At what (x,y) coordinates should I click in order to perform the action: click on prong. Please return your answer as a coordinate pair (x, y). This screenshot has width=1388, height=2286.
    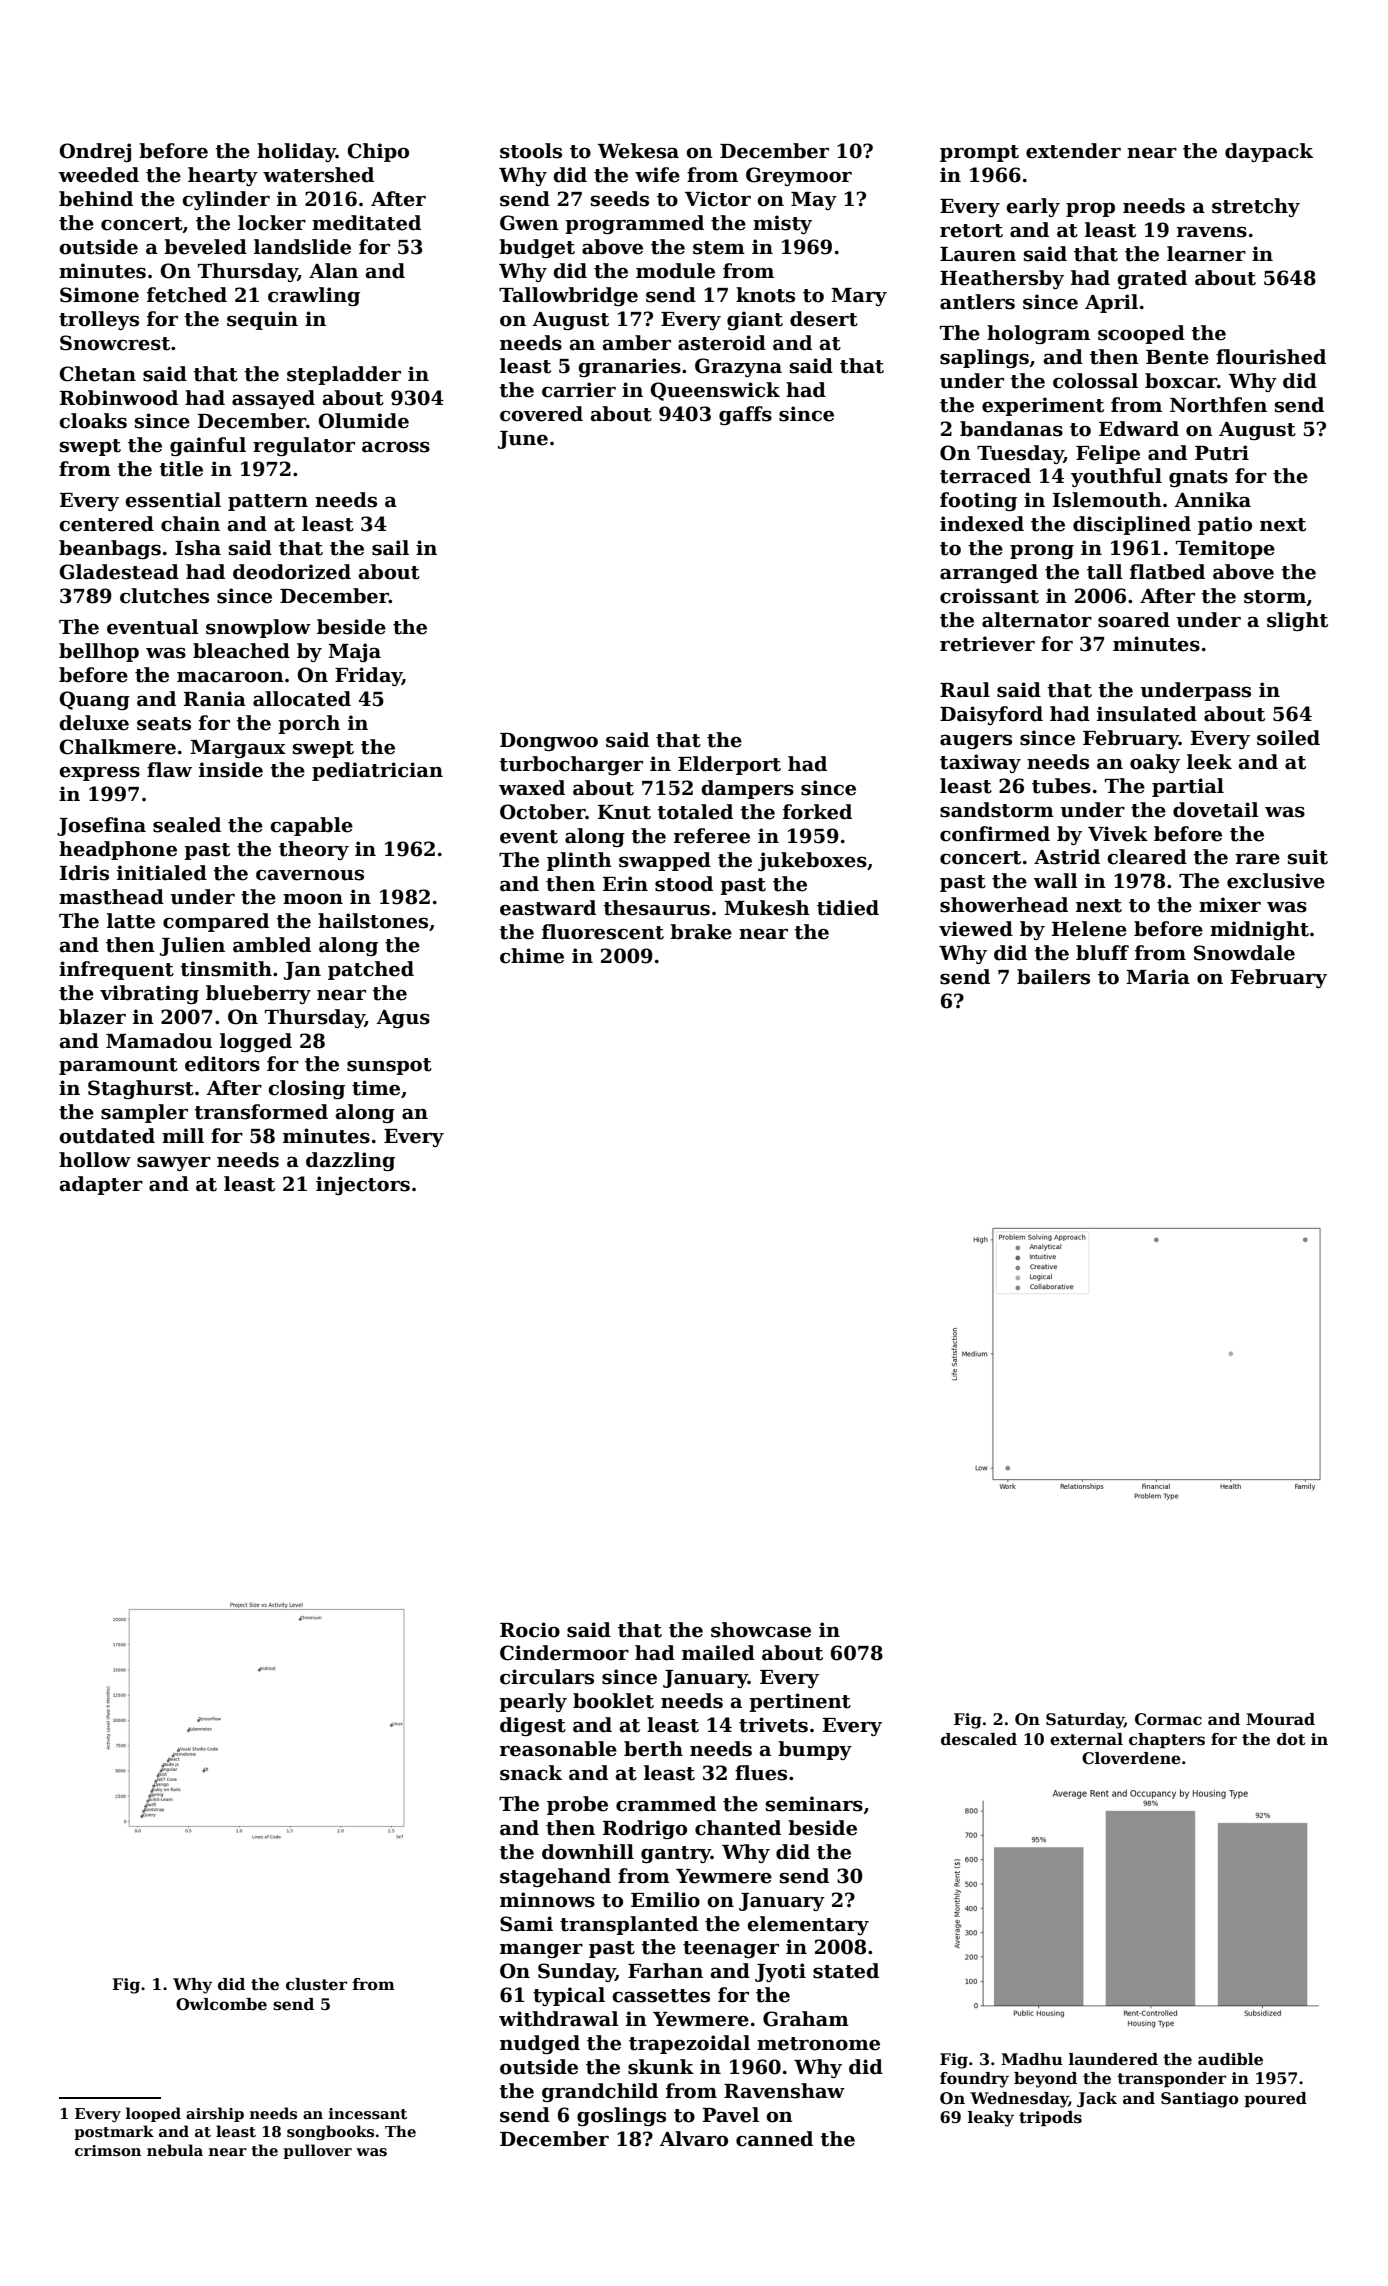
    Looking at the image, I should click on (1042, 552).
